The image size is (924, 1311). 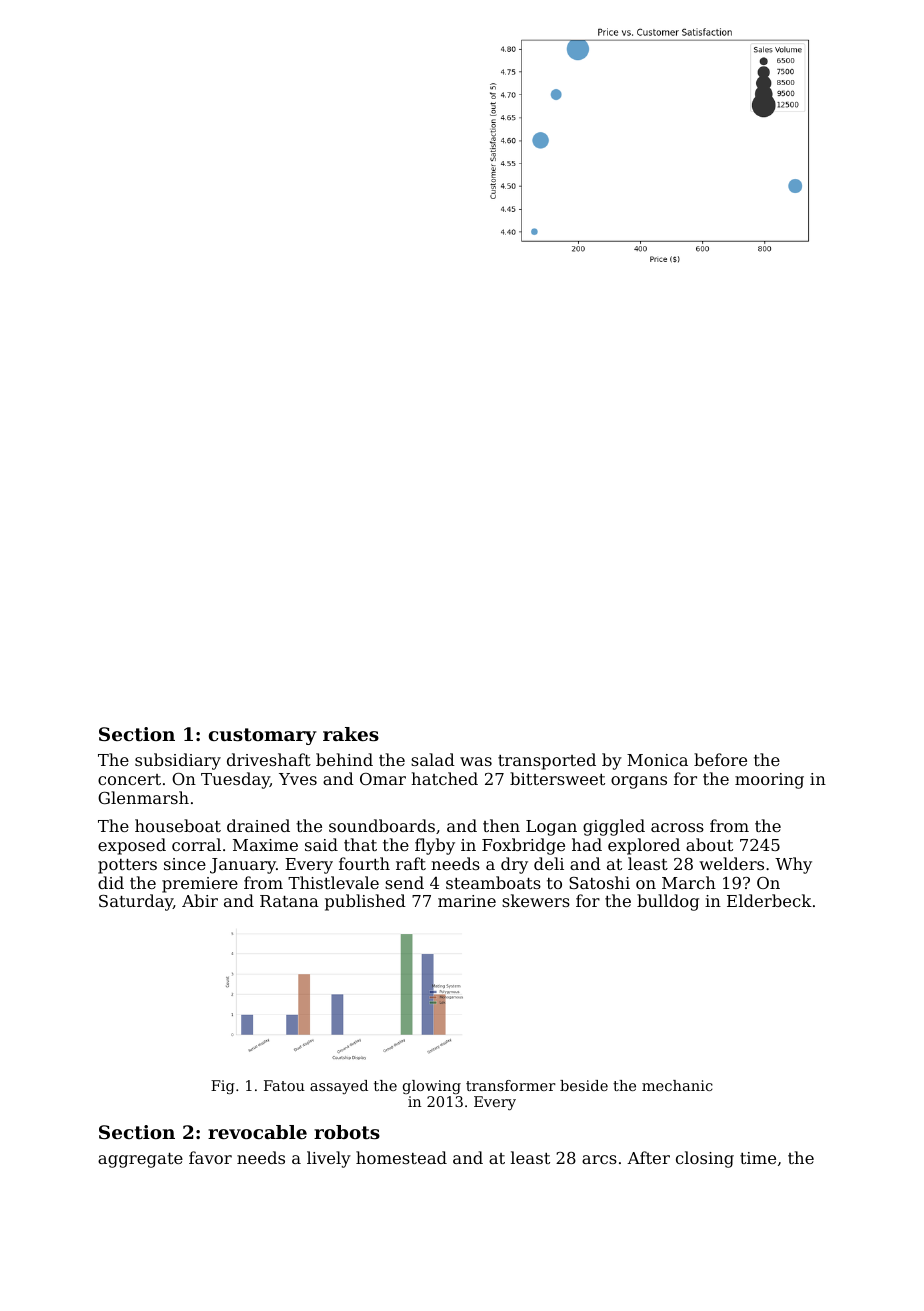 I want to click on mechanic, so click(x=677, y=1085).
